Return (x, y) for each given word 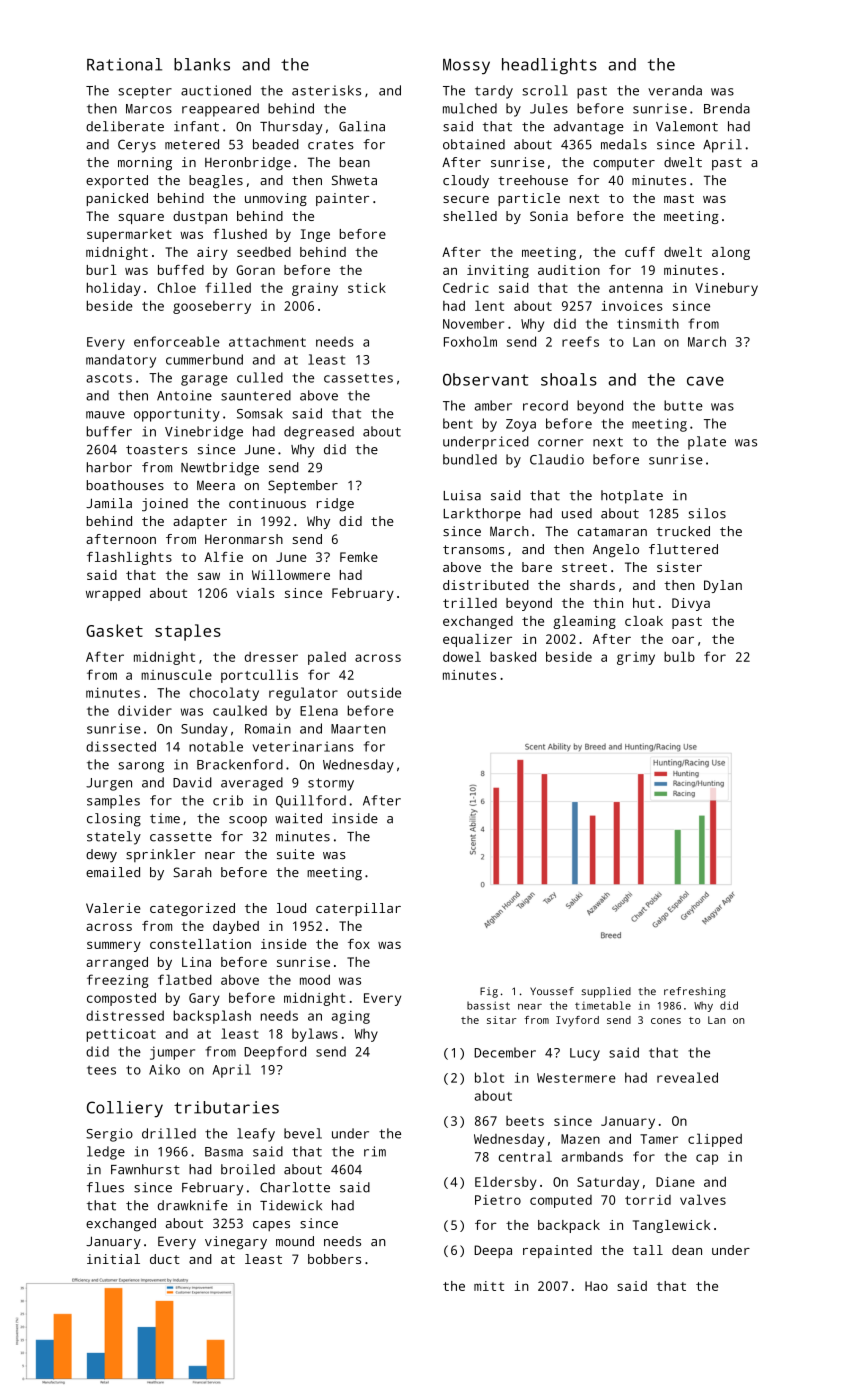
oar (683, 640)
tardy (494, 92)
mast (679, 198)
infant (196, 126)
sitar (502, 1020)
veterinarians (303, 746)
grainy (315, 289)
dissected (121, 746)
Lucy (585, 1054)
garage (204, 380)
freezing (118, 981)
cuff (640, 252)
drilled (169, 1133)
